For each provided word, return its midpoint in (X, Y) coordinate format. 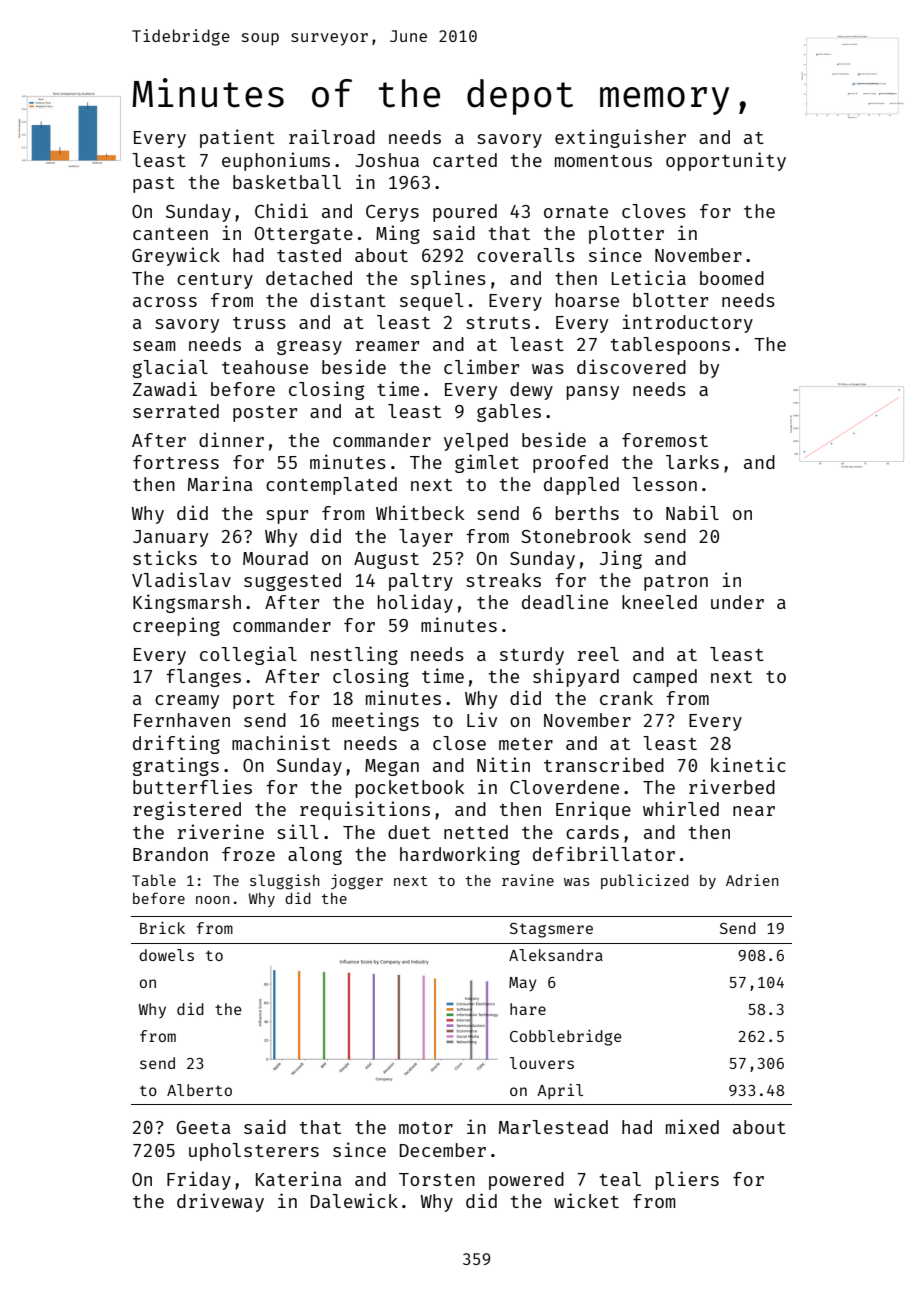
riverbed (732, 786)
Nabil (692, 512)
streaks (503, 580)
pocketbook (410, 789)
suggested (292, 582)
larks (692, 462)
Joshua (387, 160)
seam (154, 346)
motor (426, 1128)
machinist (281, 742)
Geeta (203, 1127)
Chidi (281, 210)
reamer (387, 346)
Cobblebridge (566, 1038)
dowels (166, 955)
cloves (654, 211)
